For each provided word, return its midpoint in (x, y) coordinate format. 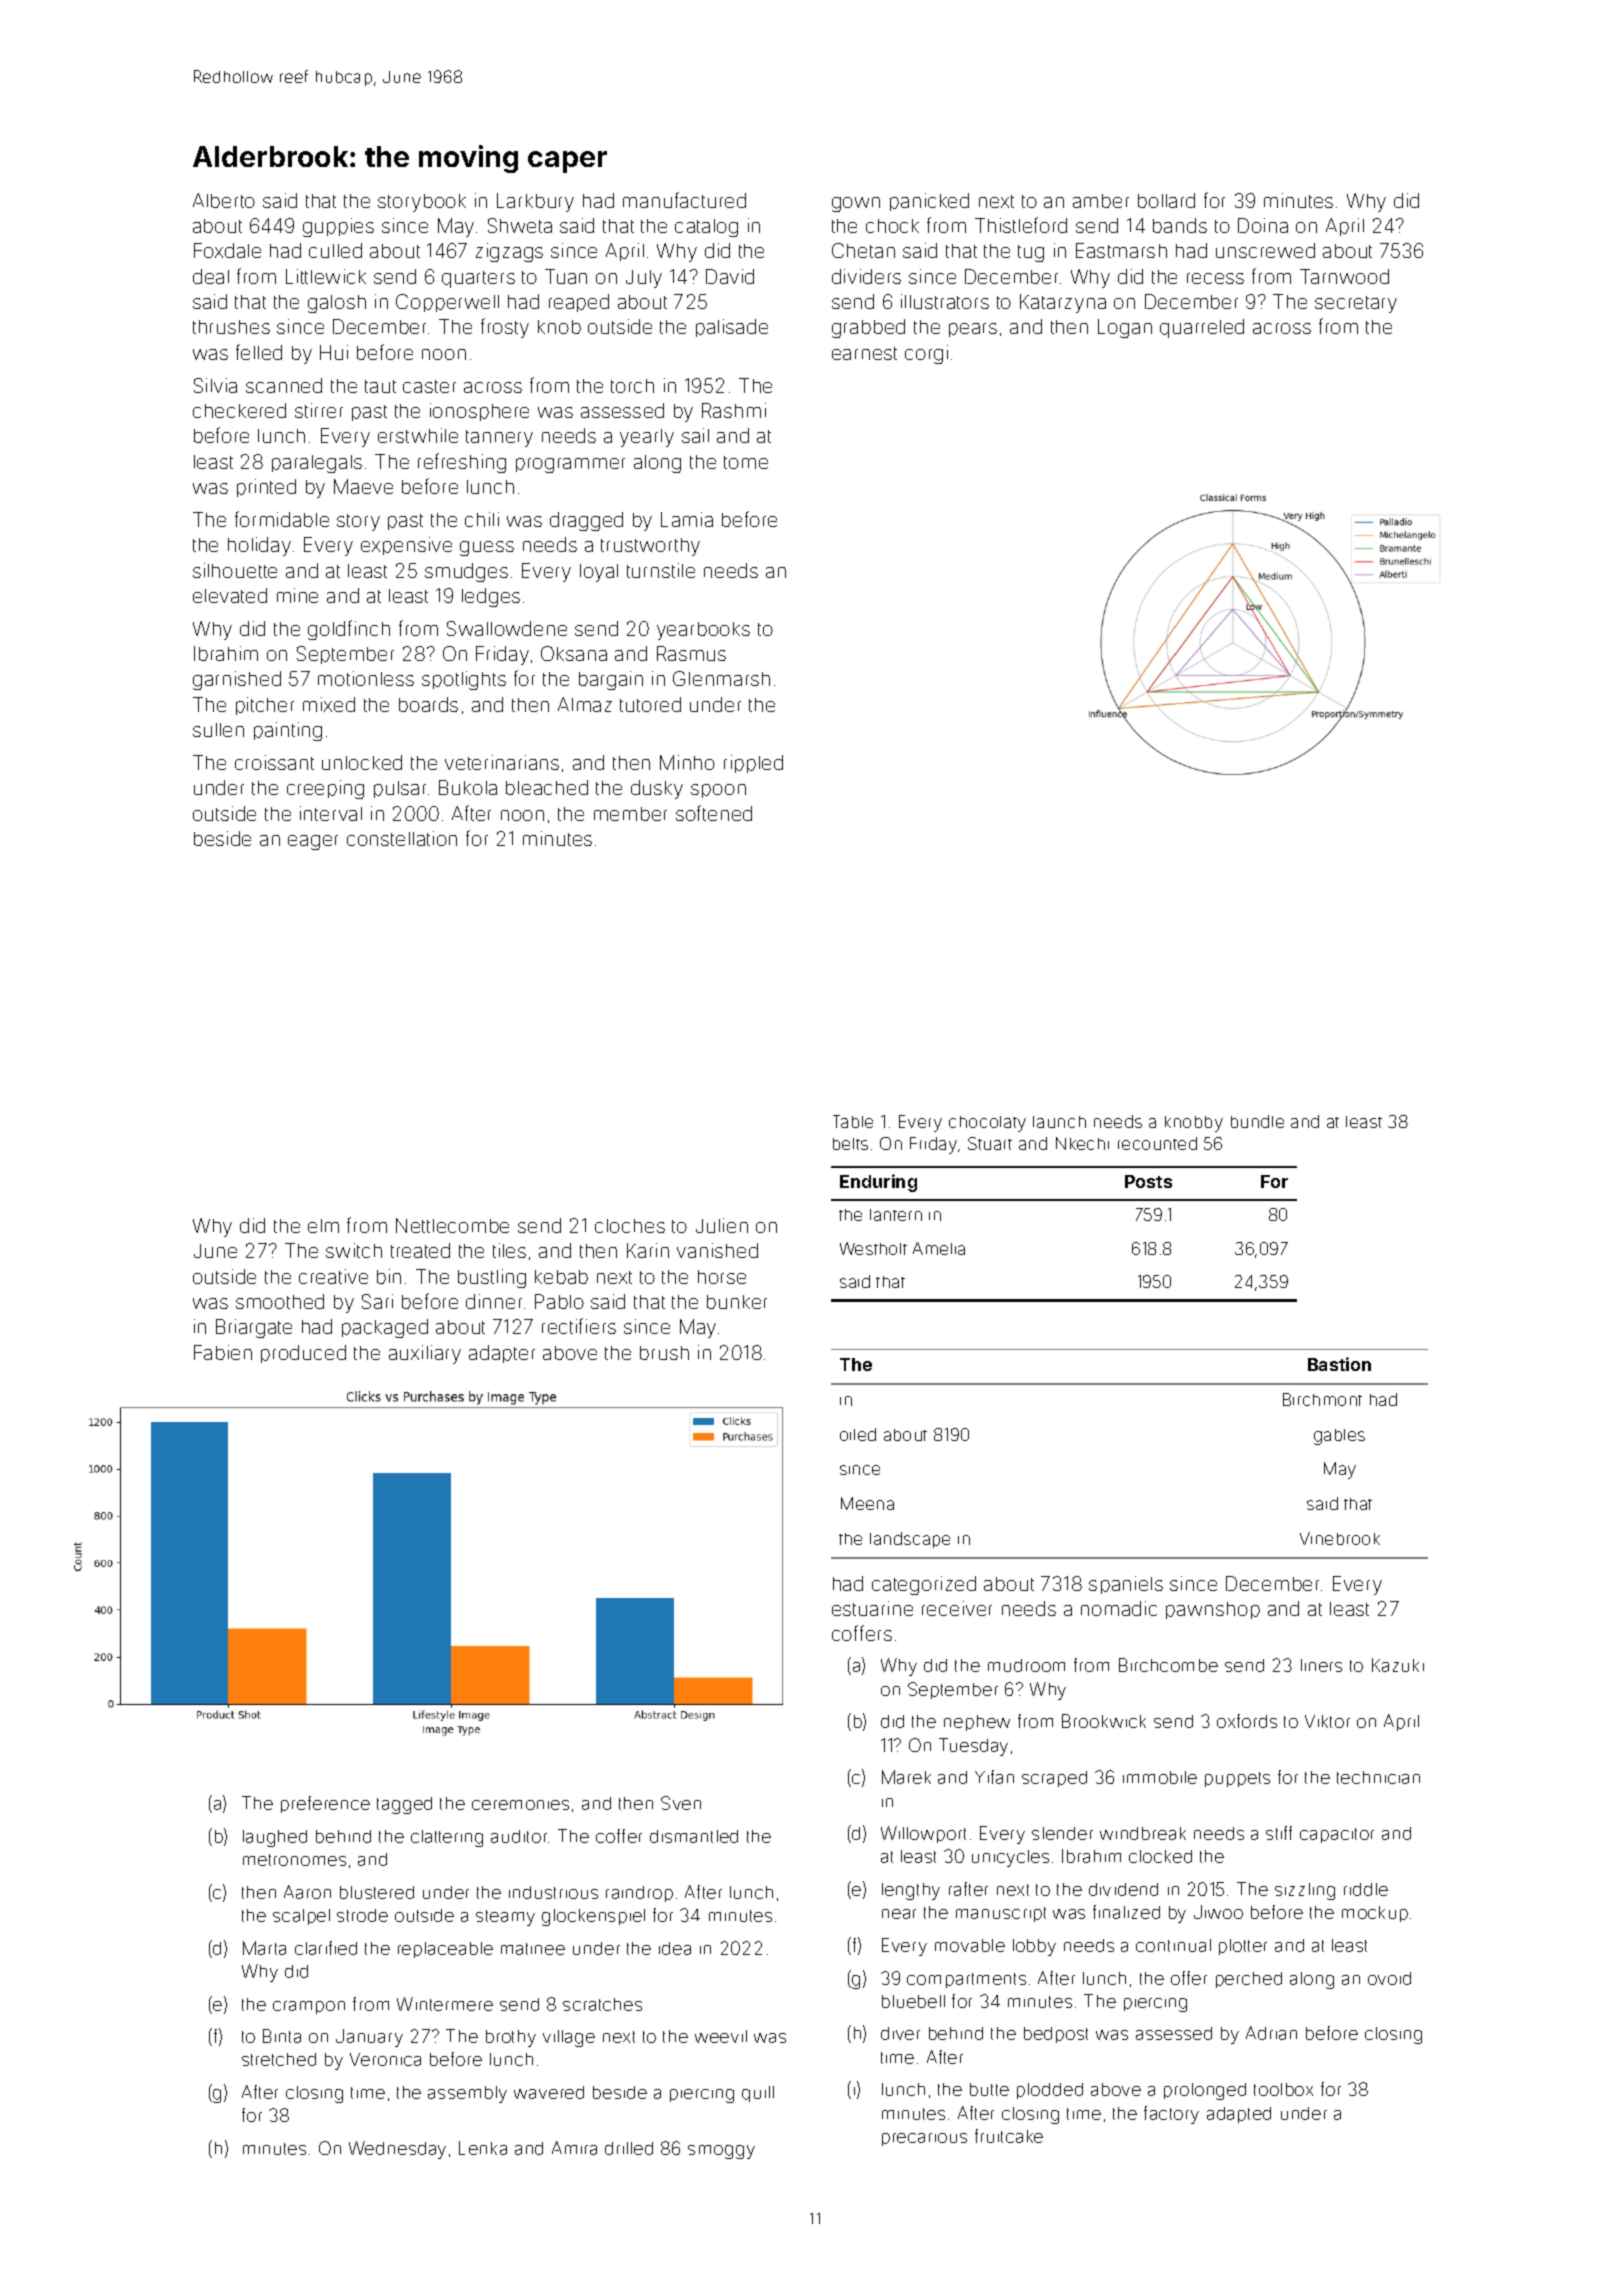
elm (323, 1226)
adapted (1239, 2115)
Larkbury (535, 202)
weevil (721, 2036)
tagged (404, 1805)
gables (1339, 1437)
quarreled (1202, 328)
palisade (732, 328)
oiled (858, 1434)
